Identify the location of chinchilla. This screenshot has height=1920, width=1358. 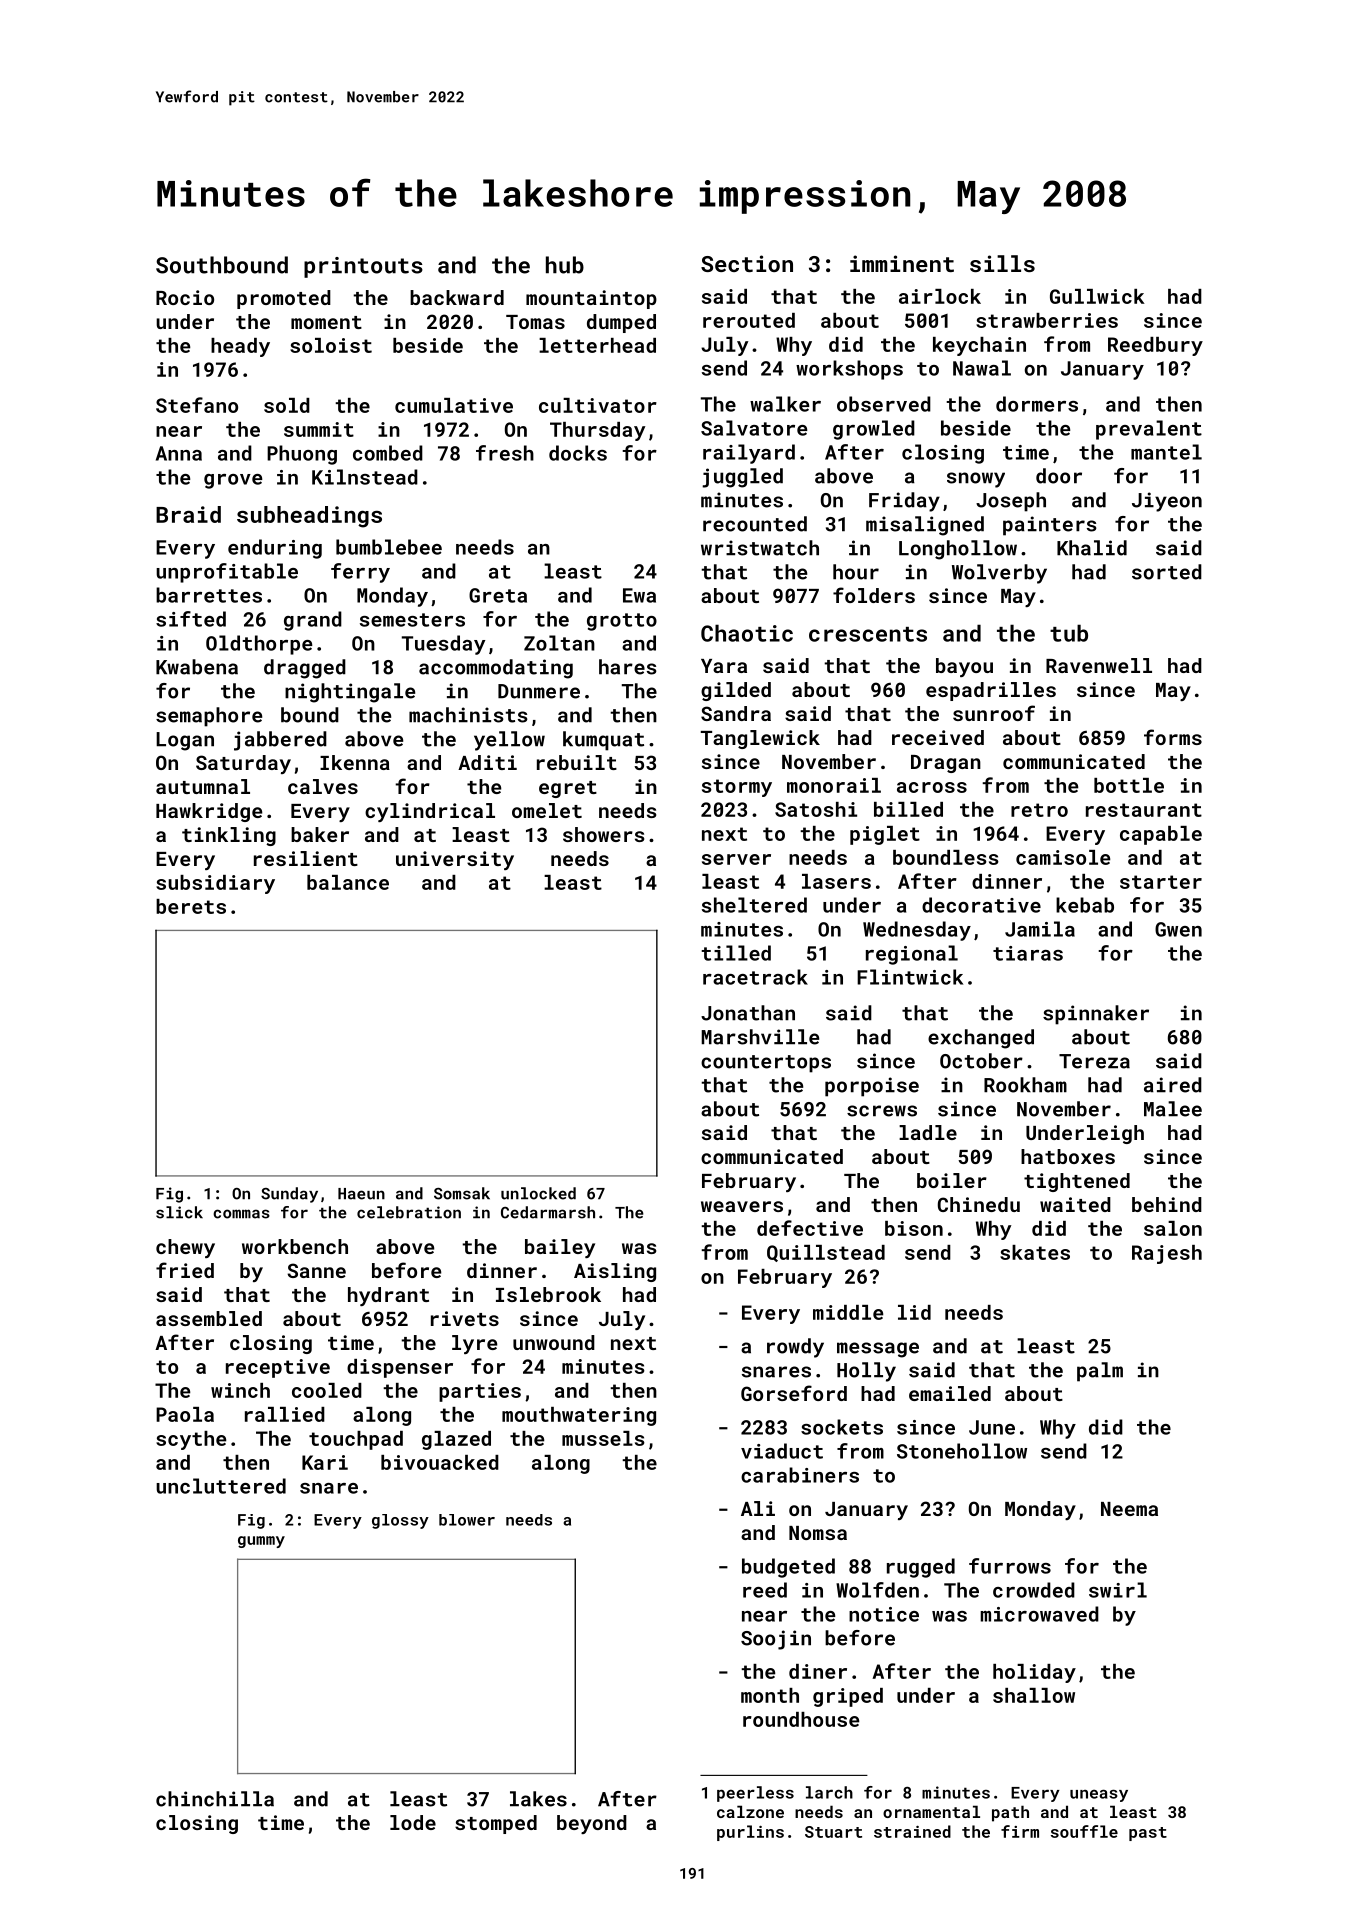
(215, 1799).
